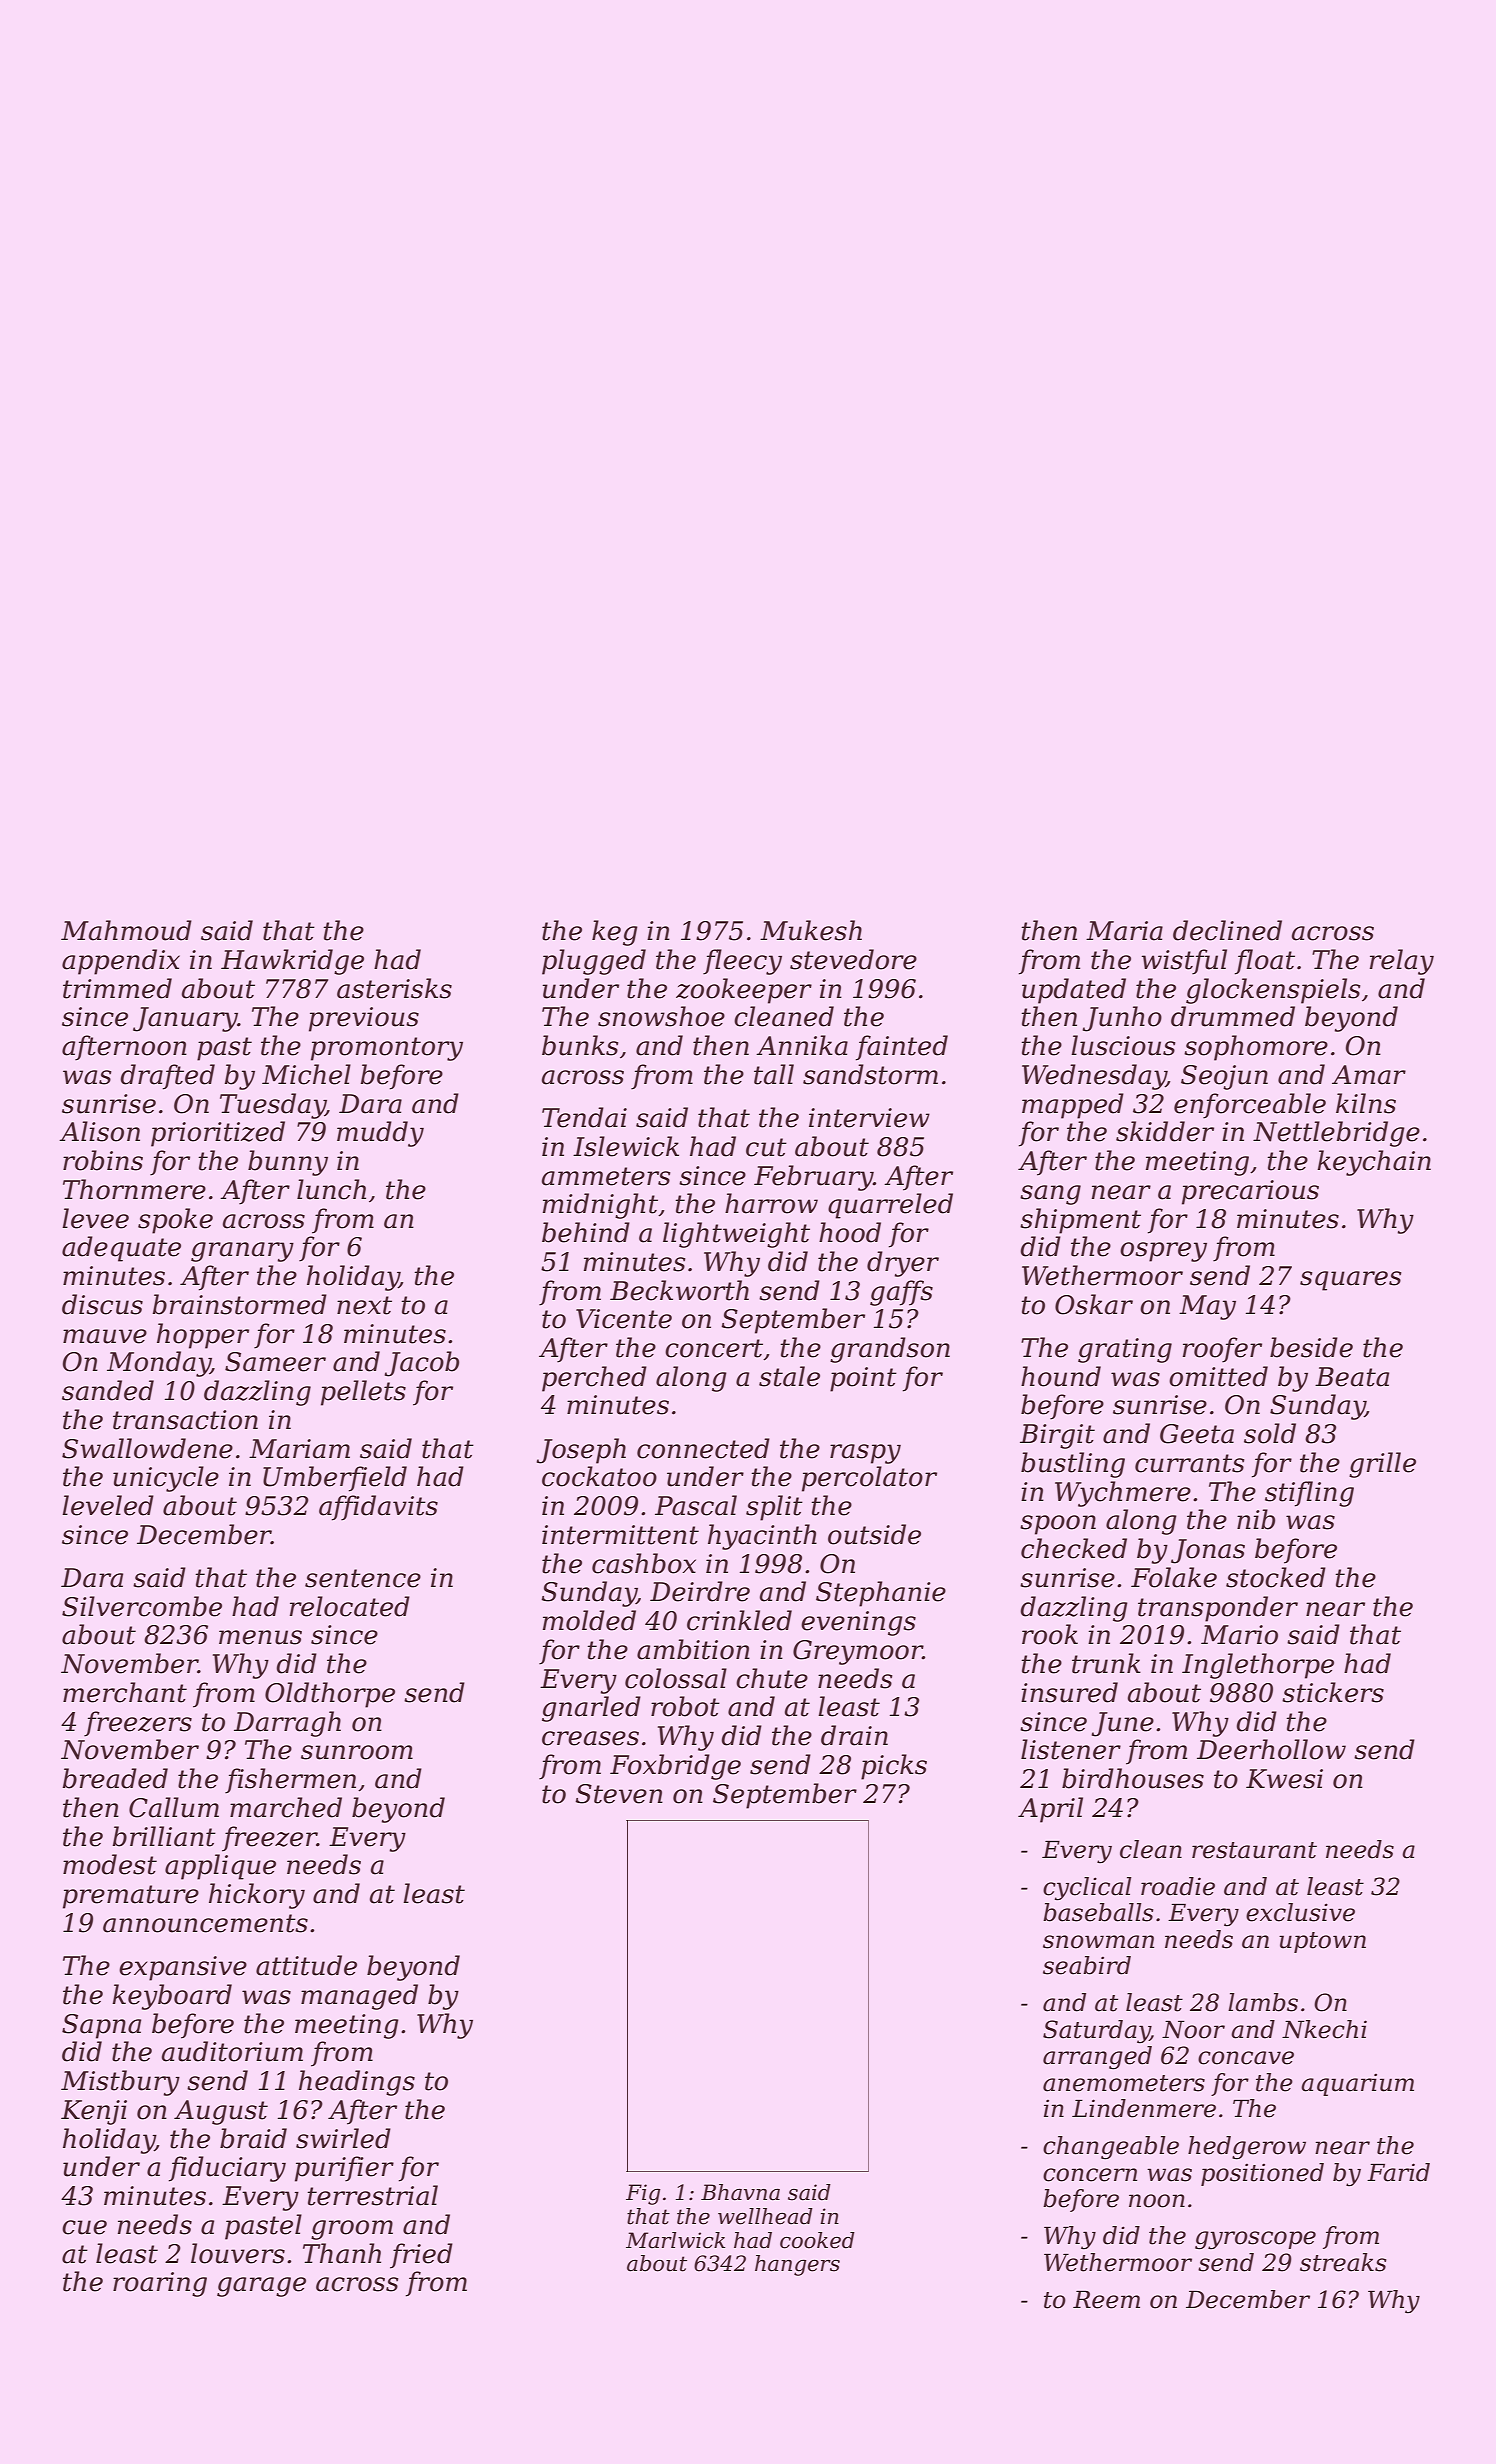 This page has height=2464, width=1496. I want to click on sanded, so click(108, 1390).
